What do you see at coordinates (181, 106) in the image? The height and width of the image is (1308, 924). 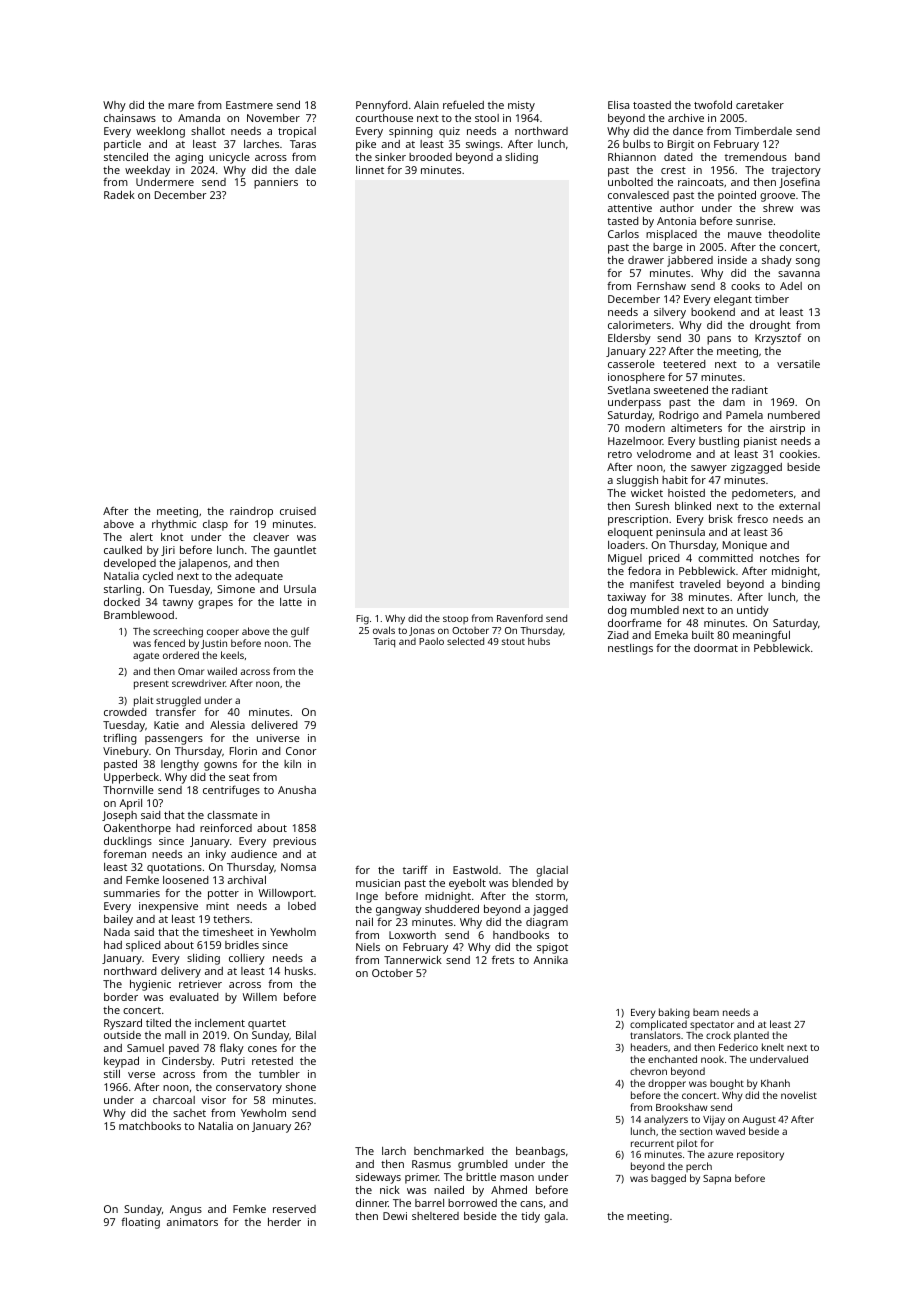 I see `mare` at bounding box center [181, 106].
